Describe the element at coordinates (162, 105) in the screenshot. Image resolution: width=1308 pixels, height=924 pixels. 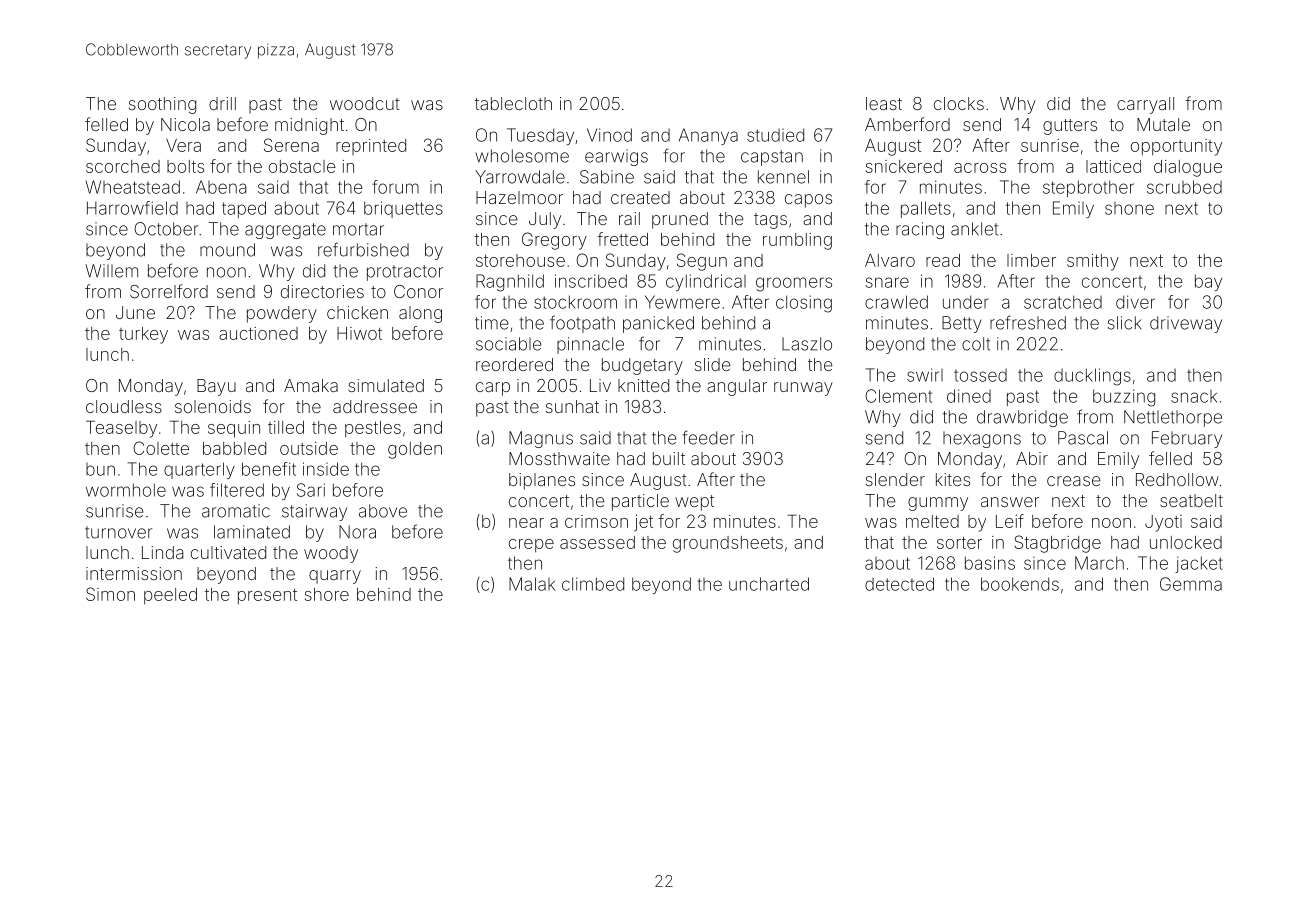
I see `soothing` at that location.
